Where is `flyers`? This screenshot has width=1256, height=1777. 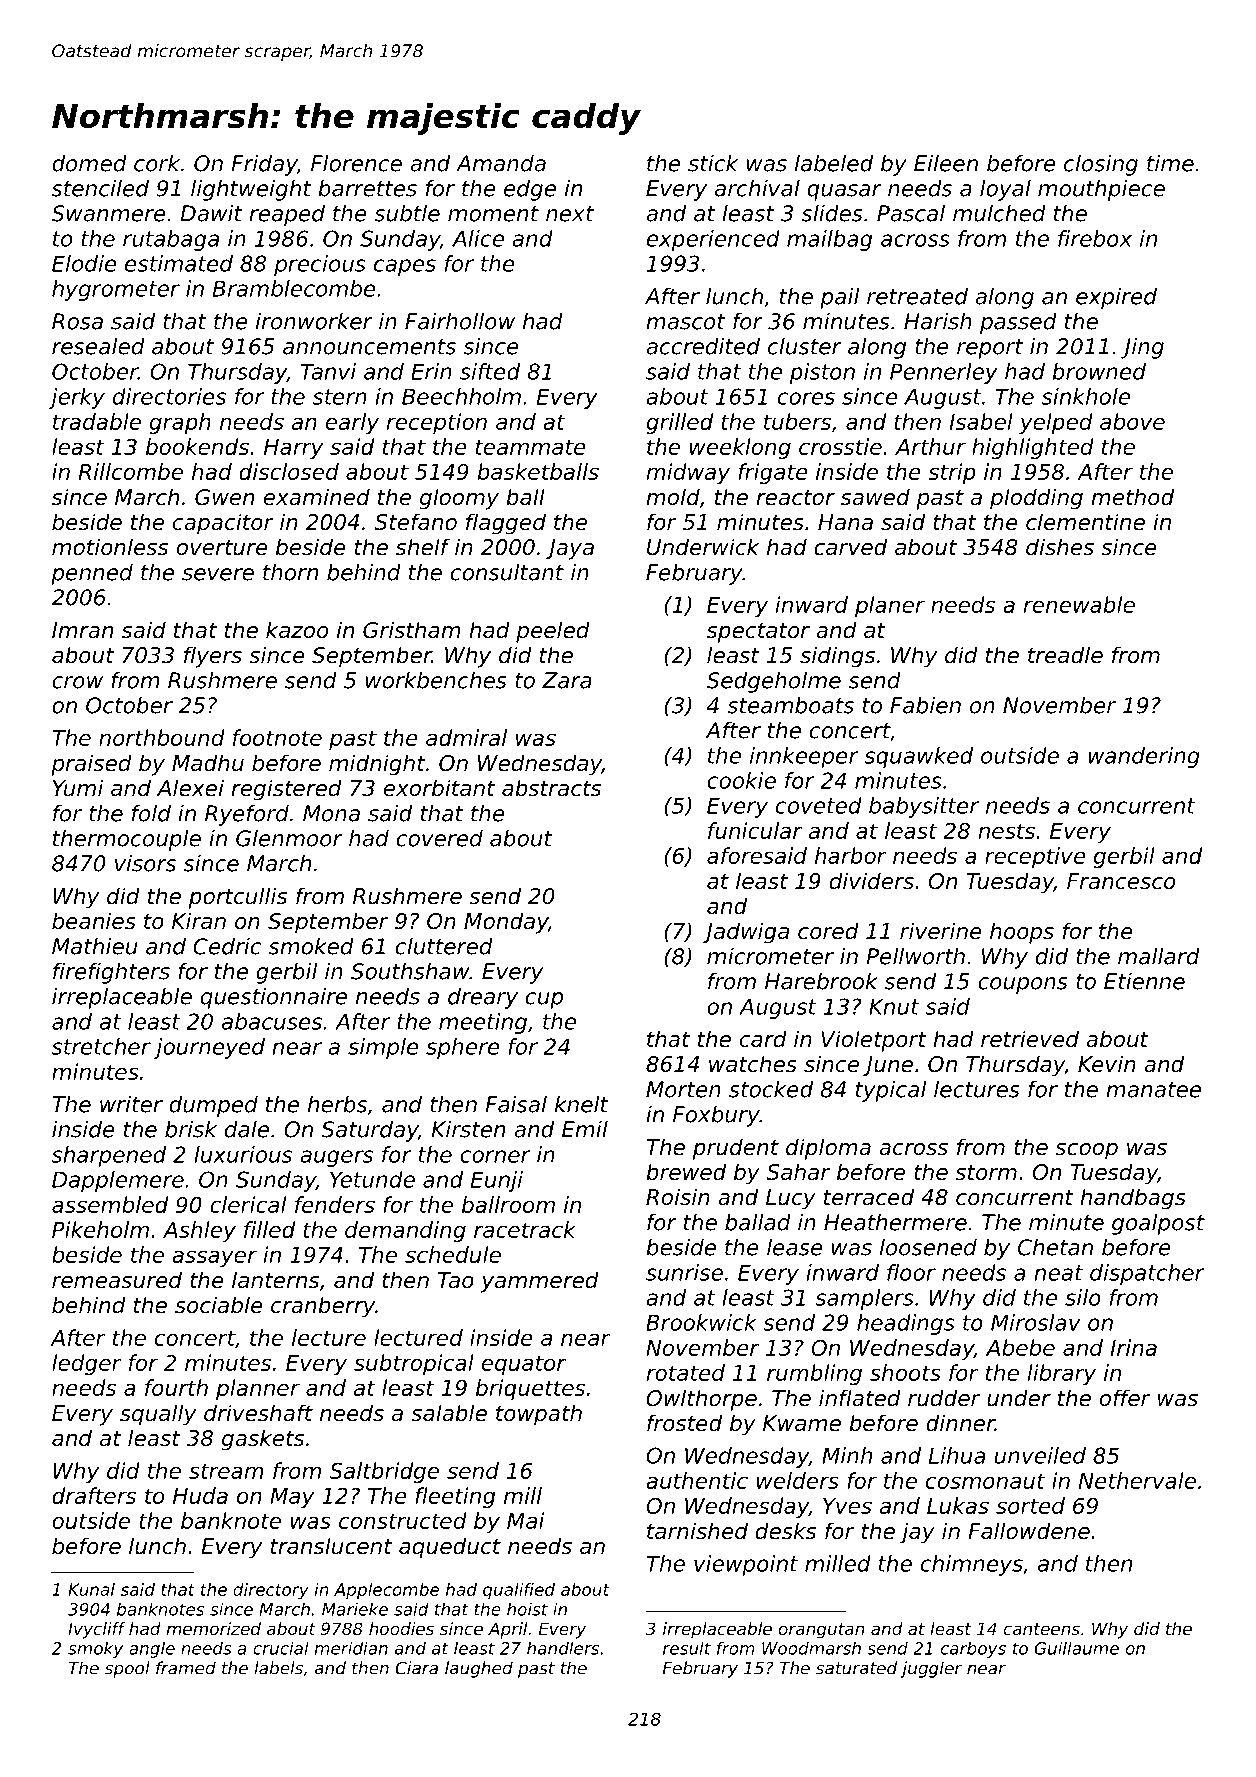
flyers is located at coordinates (213, 657).
